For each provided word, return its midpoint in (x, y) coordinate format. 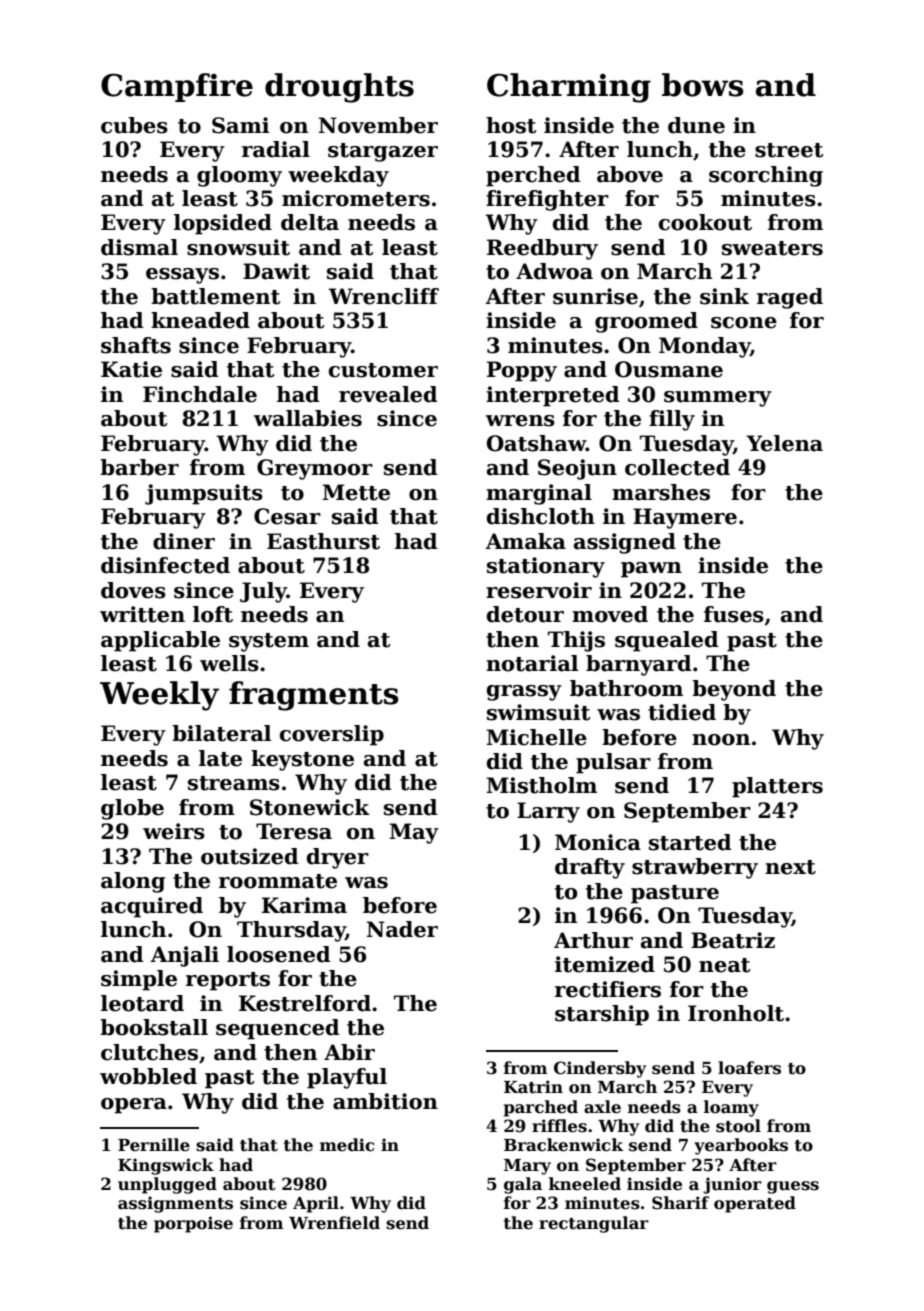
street (789, 150)
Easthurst (323, 541)
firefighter (547, 200)
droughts (339, 88)
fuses (734, 614)
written (142, 614)
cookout (705, 222)
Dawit (276, 271)
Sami (240, 125)
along (133, 882)
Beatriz (733, 940)
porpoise (193, 1224)
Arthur (593, 940)
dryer (338, 858)
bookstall (154, 1027)
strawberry (695, 868)
